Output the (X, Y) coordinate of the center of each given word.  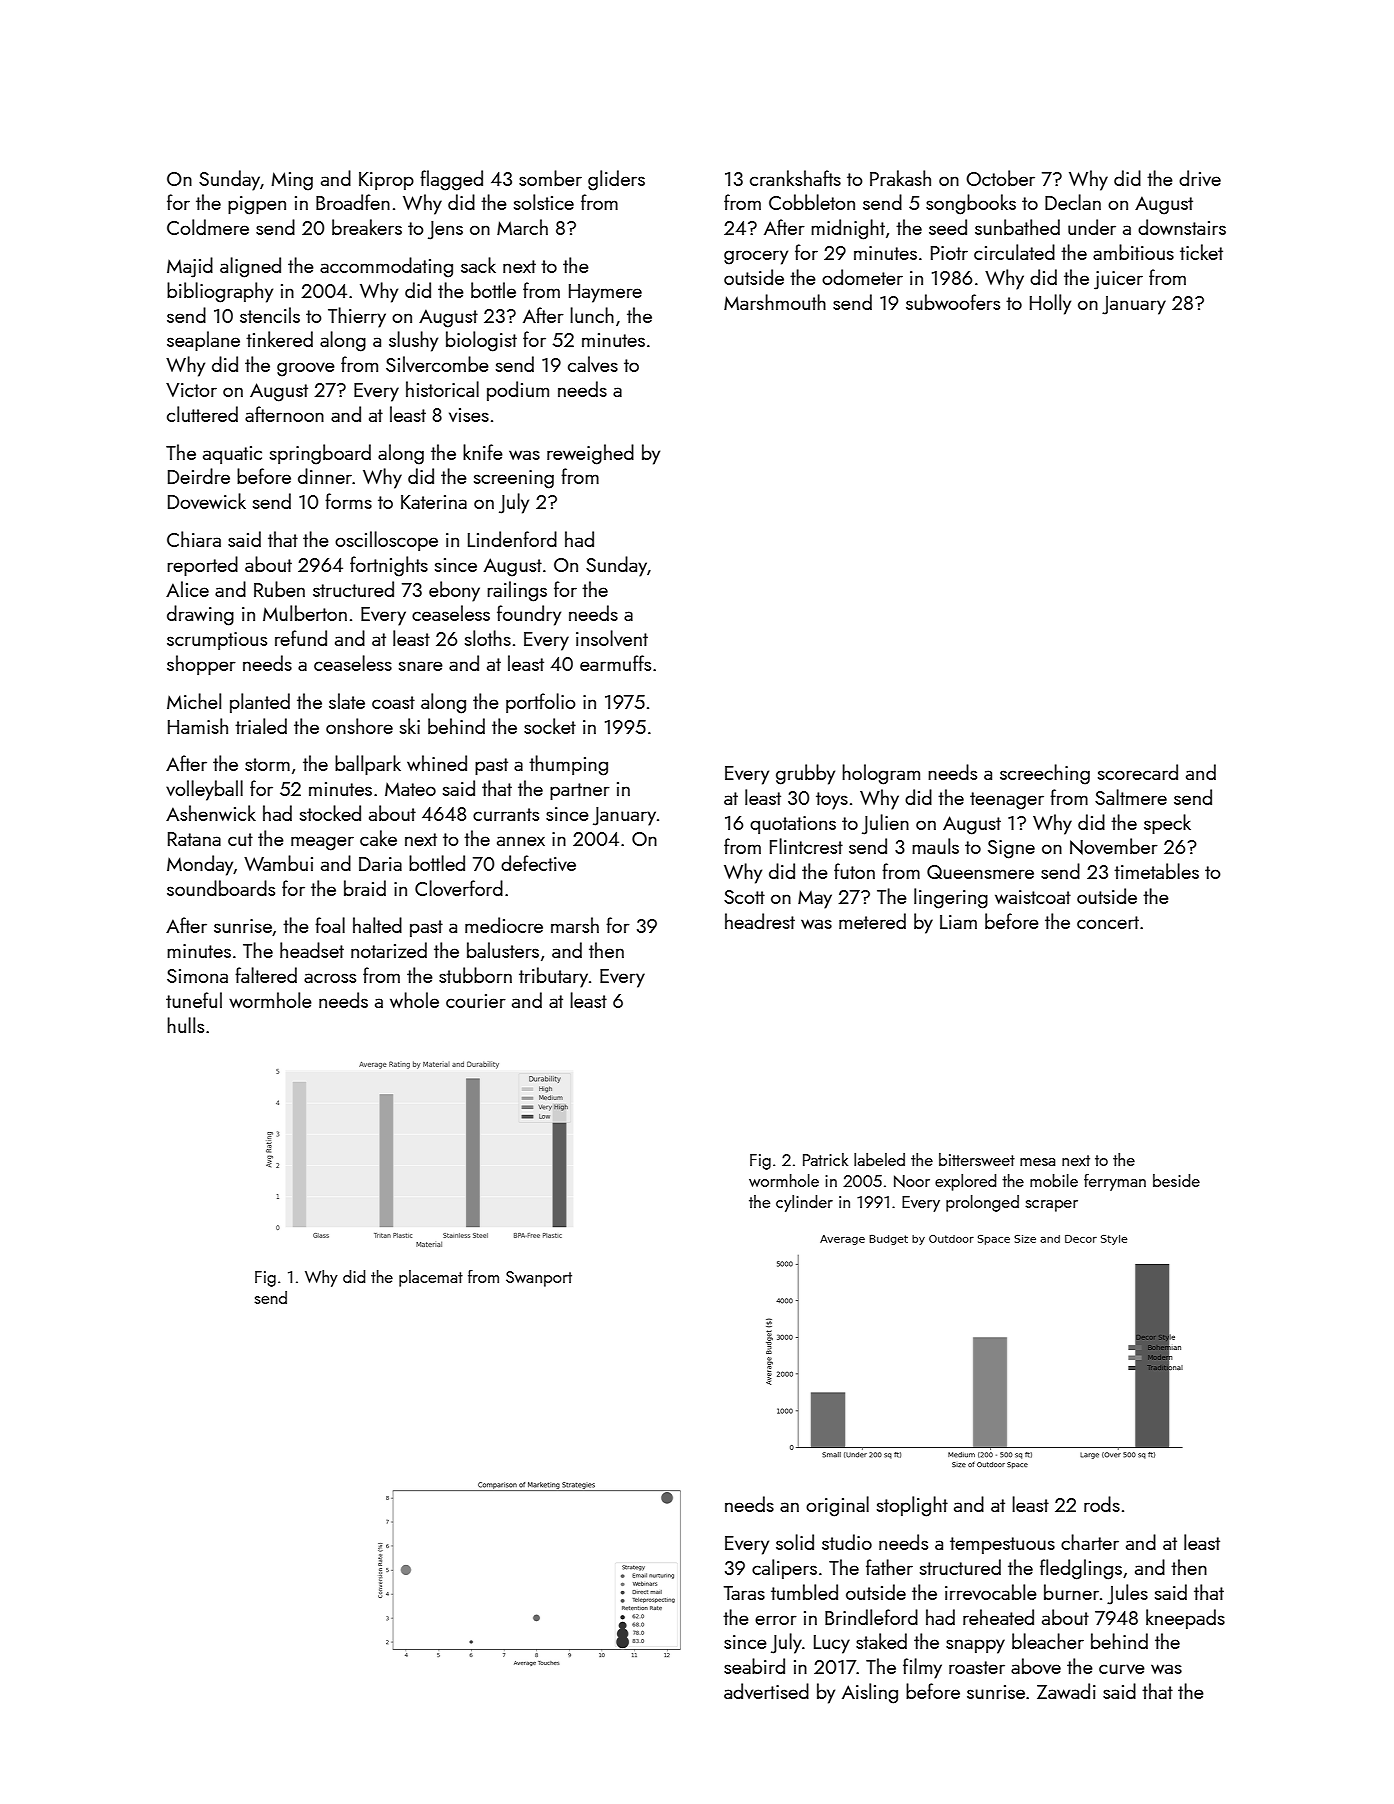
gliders (616, 180)
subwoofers (953, 302)
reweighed (590, 454)
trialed (261, 726)
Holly (1050, 304)
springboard (320, 454)
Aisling (870, 1693)
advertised (766, 1691)
